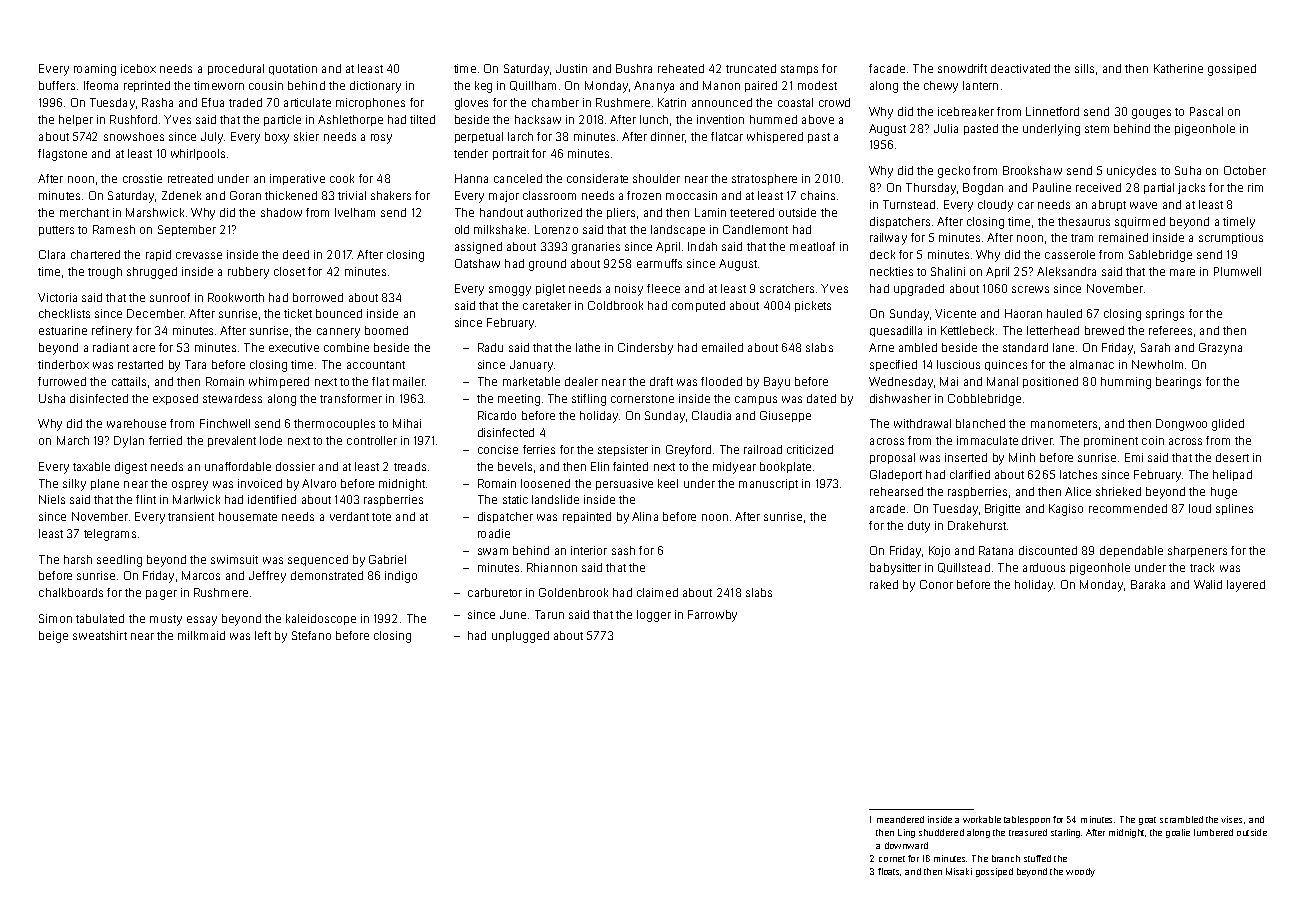  I want to click on lode, so click(271, 440).
